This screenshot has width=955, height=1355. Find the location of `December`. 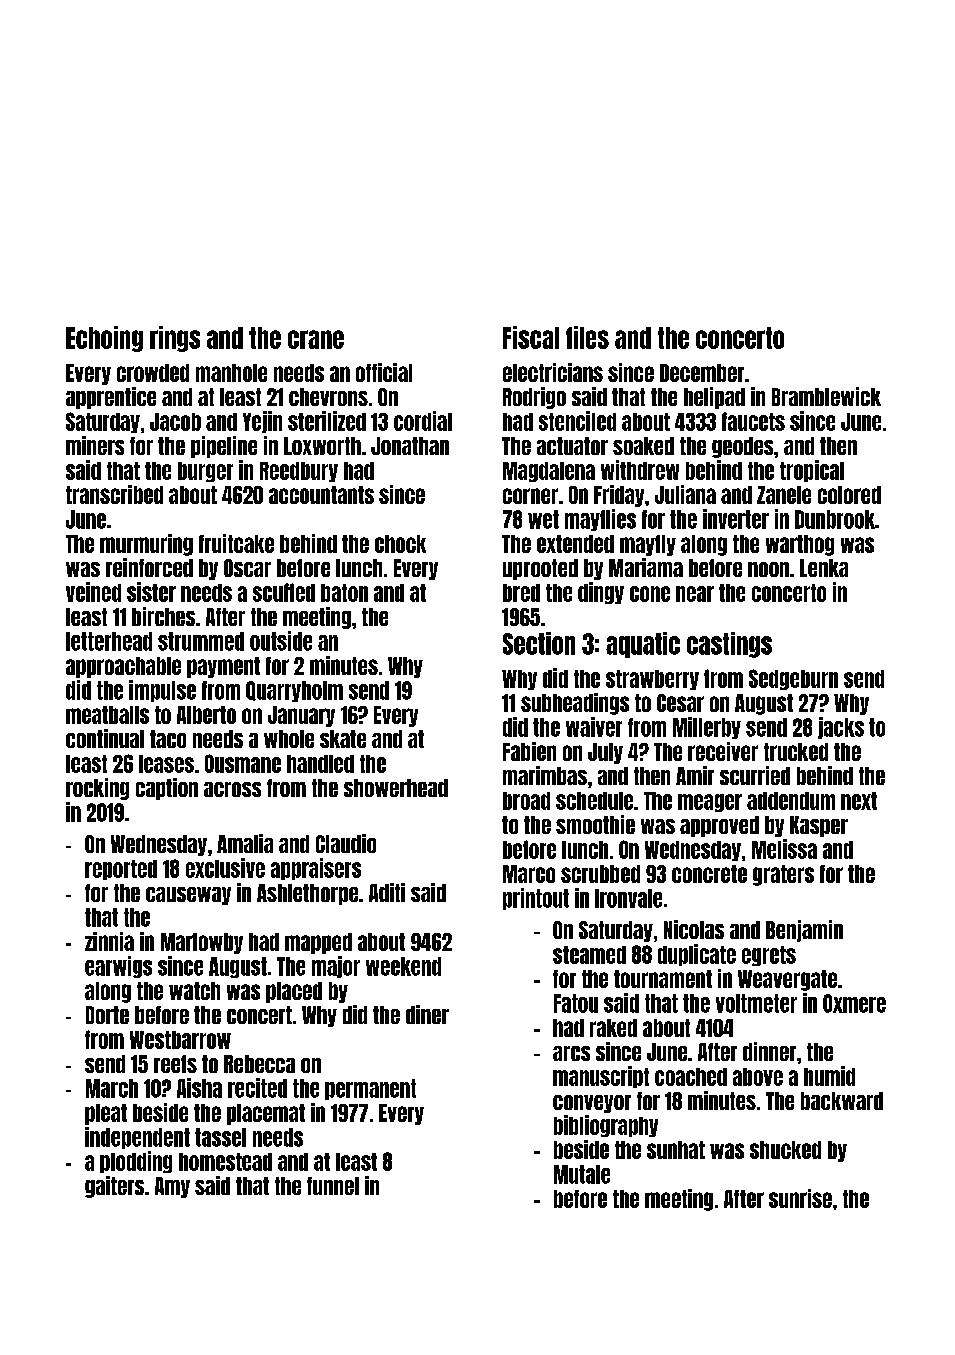

December is located at coordinates (702, 373).
